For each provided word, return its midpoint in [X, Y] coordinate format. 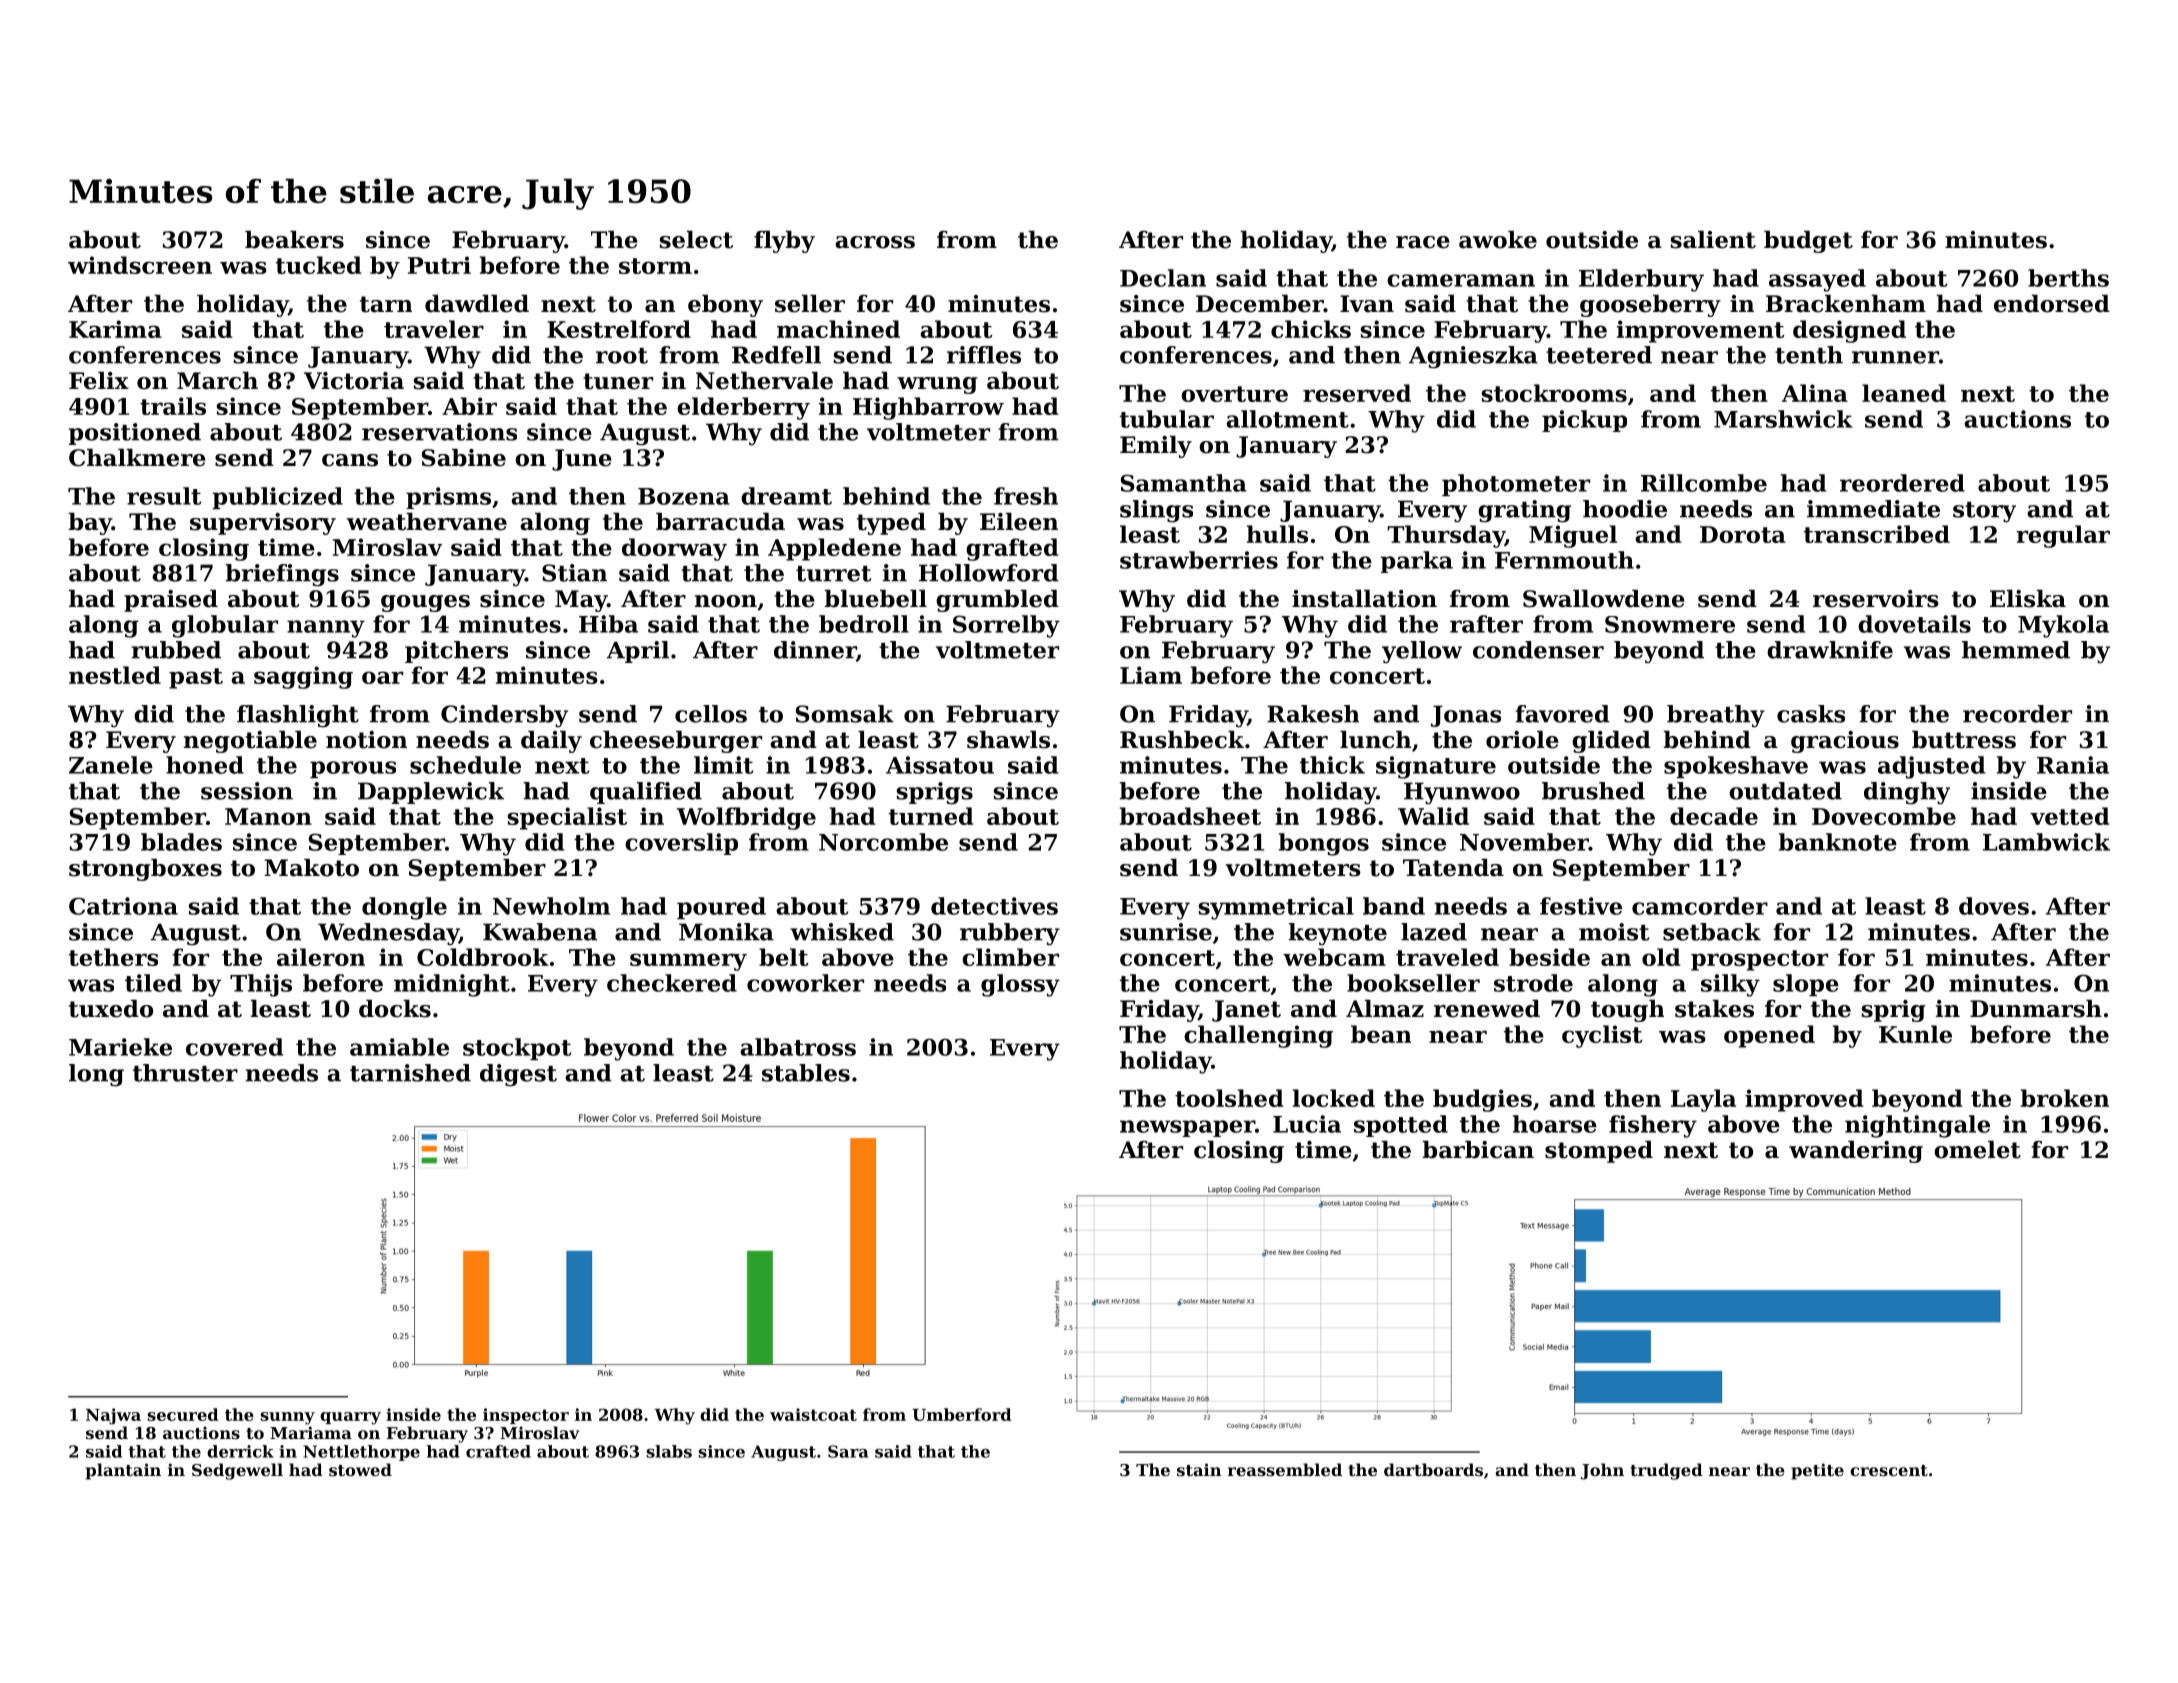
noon [726, 601]
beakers [294, 240]
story [1984, 512]
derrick [240, 1451]
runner [1895, 357]
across [875, 242]
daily [551, 742]
